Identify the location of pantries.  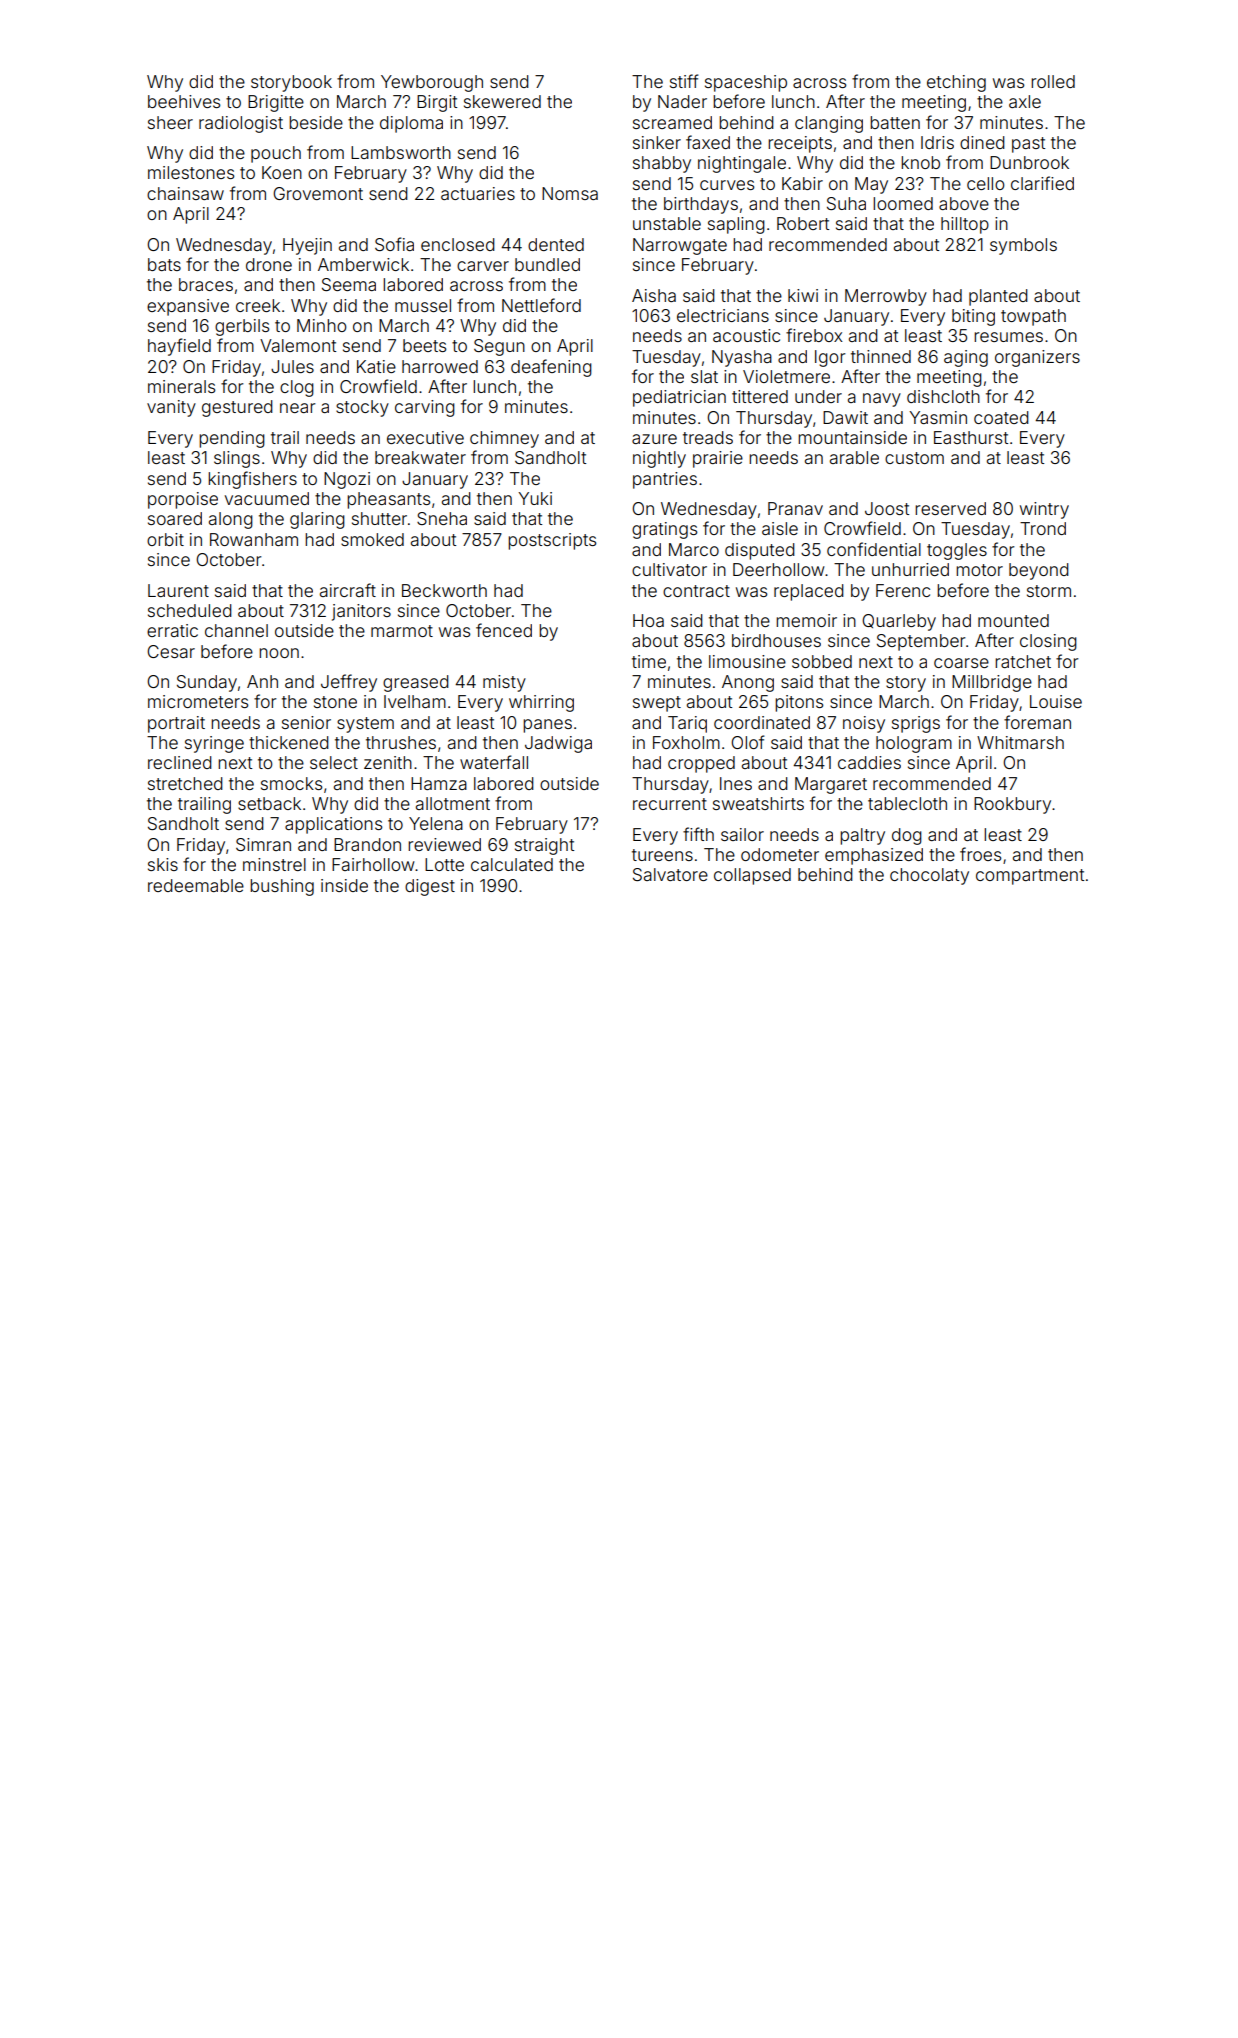
(665, 480).
